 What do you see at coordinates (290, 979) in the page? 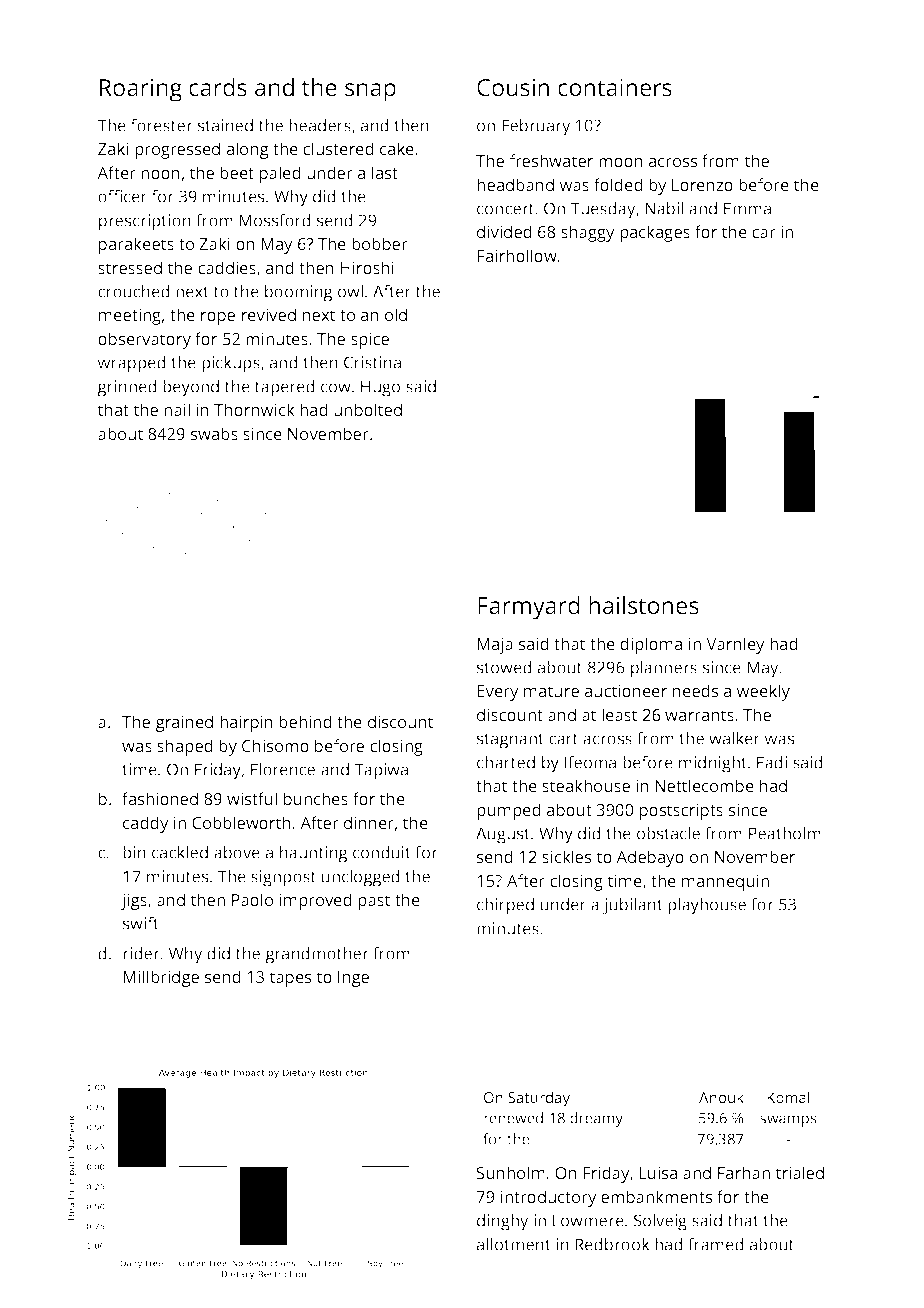
I see `tapes` at bounding box center [290, 979].
